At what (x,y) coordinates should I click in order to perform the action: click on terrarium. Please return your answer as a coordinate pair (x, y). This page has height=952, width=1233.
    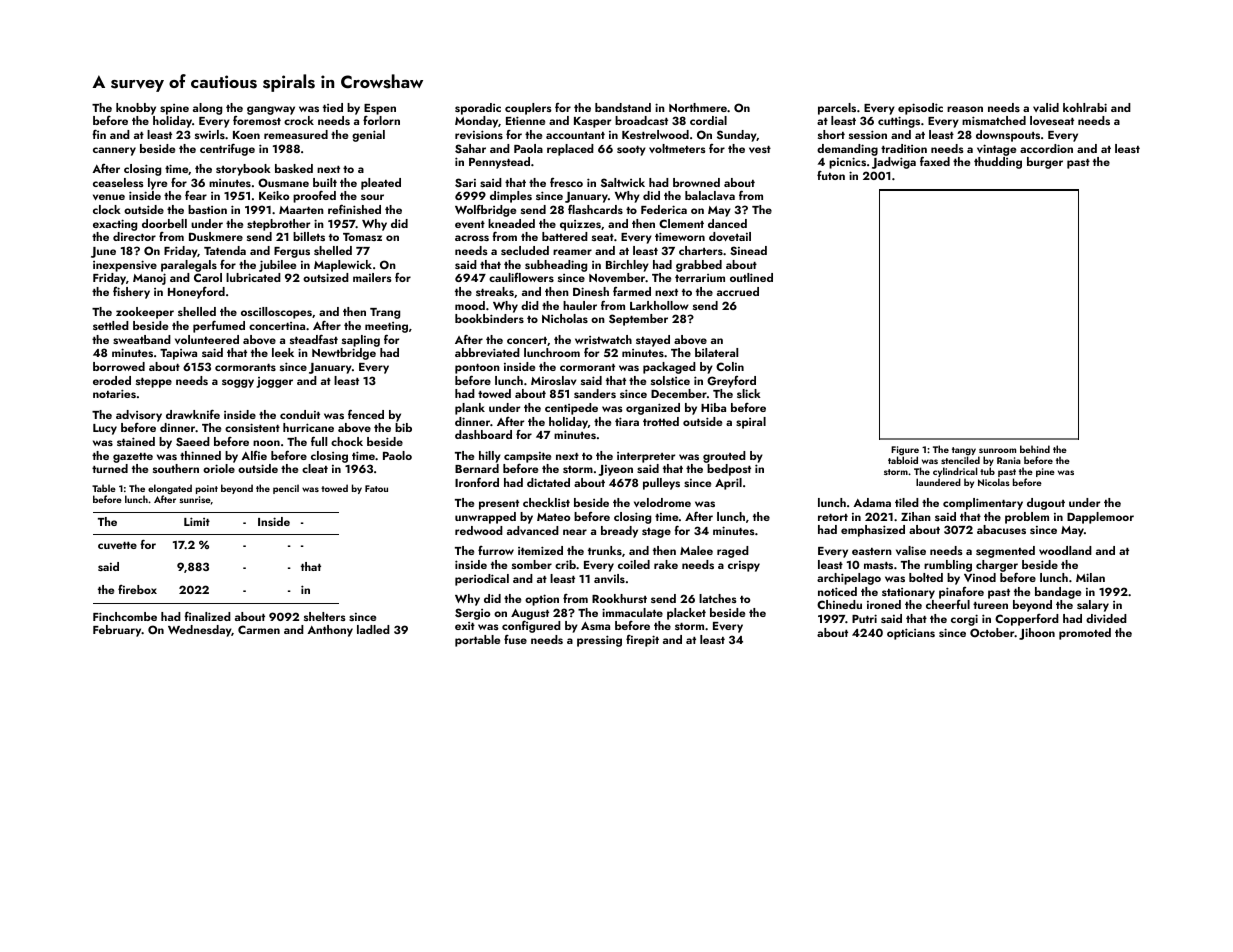
    Looking at the image, I should click on (700, 278).
